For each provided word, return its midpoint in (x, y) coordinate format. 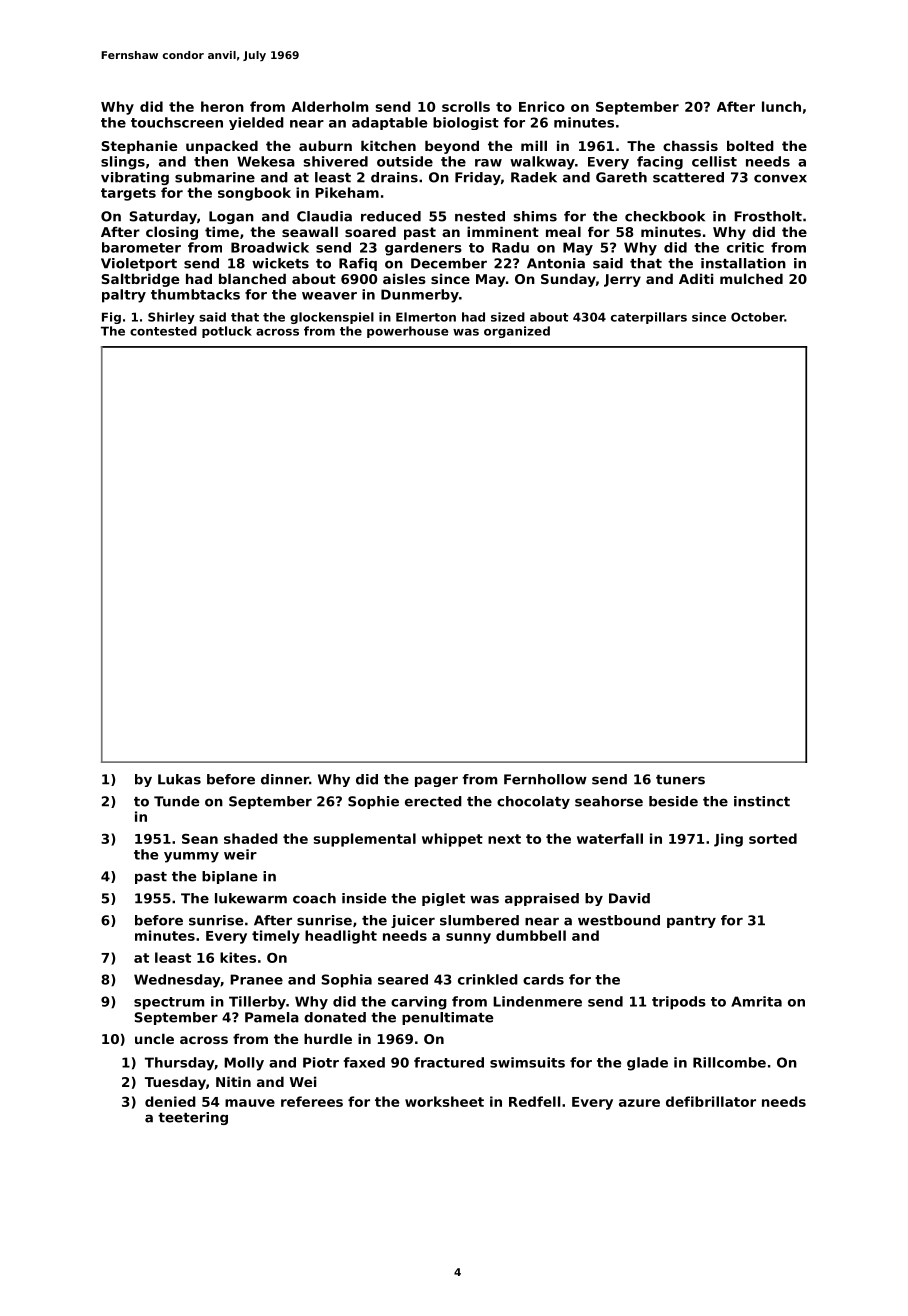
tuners (680, 780)
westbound (619, 920)
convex (780, 178)
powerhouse (407, 332)
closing (172, 233)
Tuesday (175, 1083)
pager (436, 781)
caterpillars (649, 318)
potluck (227, 332)
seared (403, 979)
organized (517, 332)
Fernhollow (545, 779)
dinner (285, 779)
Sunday (568, 280)
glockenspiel (332, 318)
